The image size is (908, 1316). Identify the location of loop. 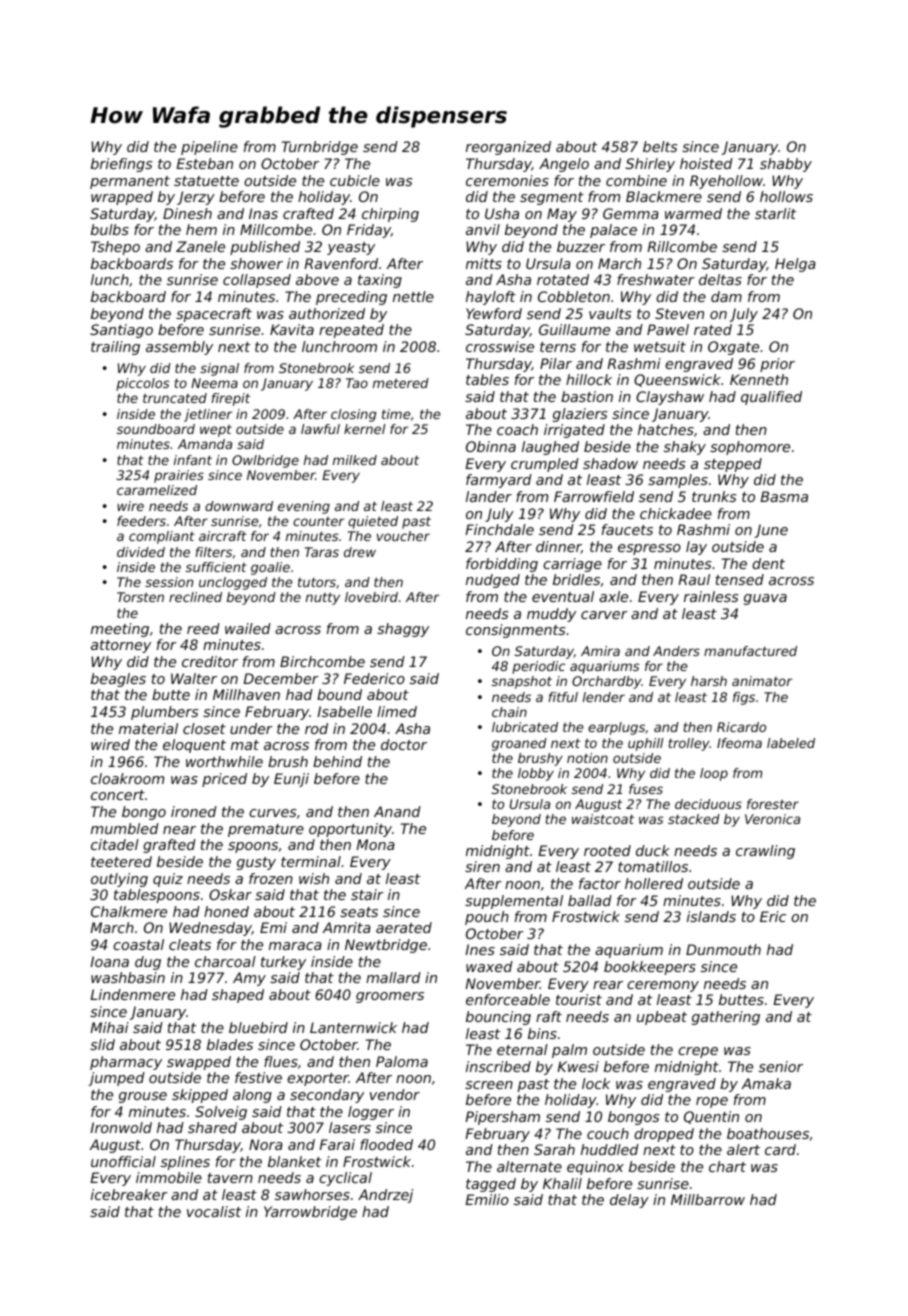
(714, 774).
